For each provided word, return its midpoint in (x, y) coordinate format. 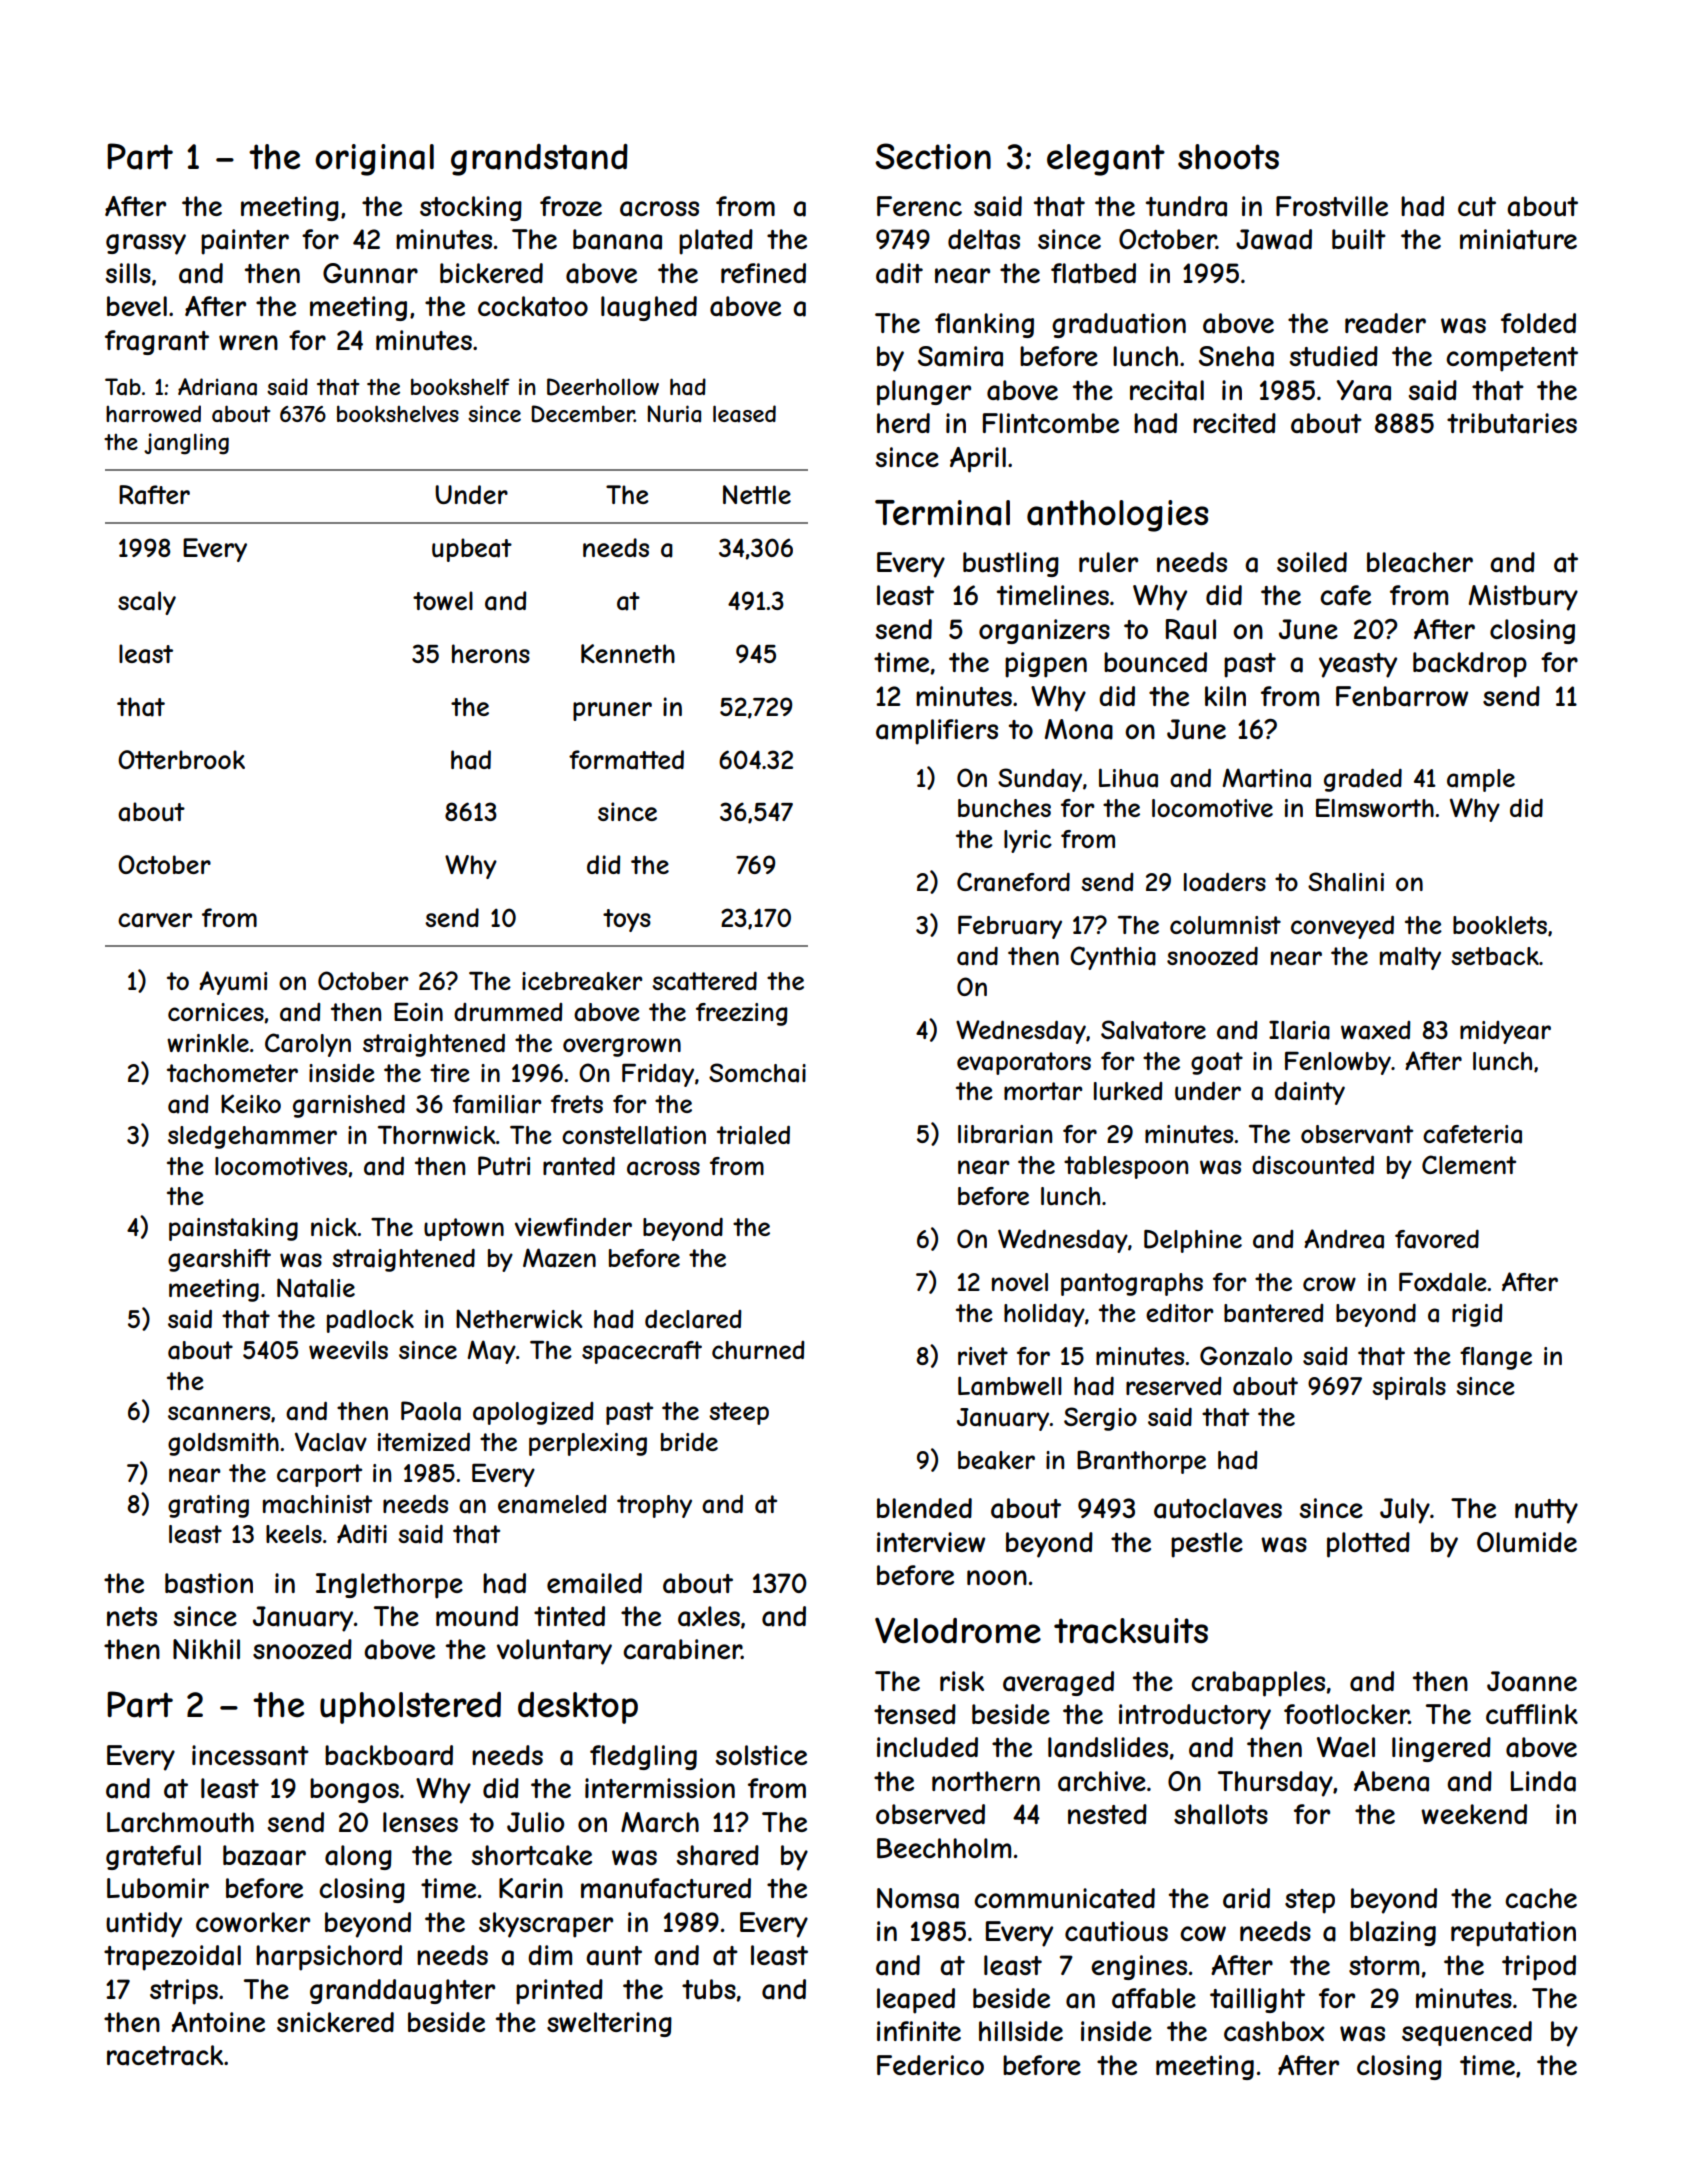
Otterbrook (181, 759)
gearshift (219, 1260)
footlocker (1346, 1714)
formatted (626, 760)
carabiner (682, 1649)
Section (933, 156)
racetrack (165, 2055)
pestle (1207, 1545)
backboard (389, 1755)
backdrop (1470, 665)
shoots (1228, 156)
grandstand (539, 160)
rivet (983, 1356)
